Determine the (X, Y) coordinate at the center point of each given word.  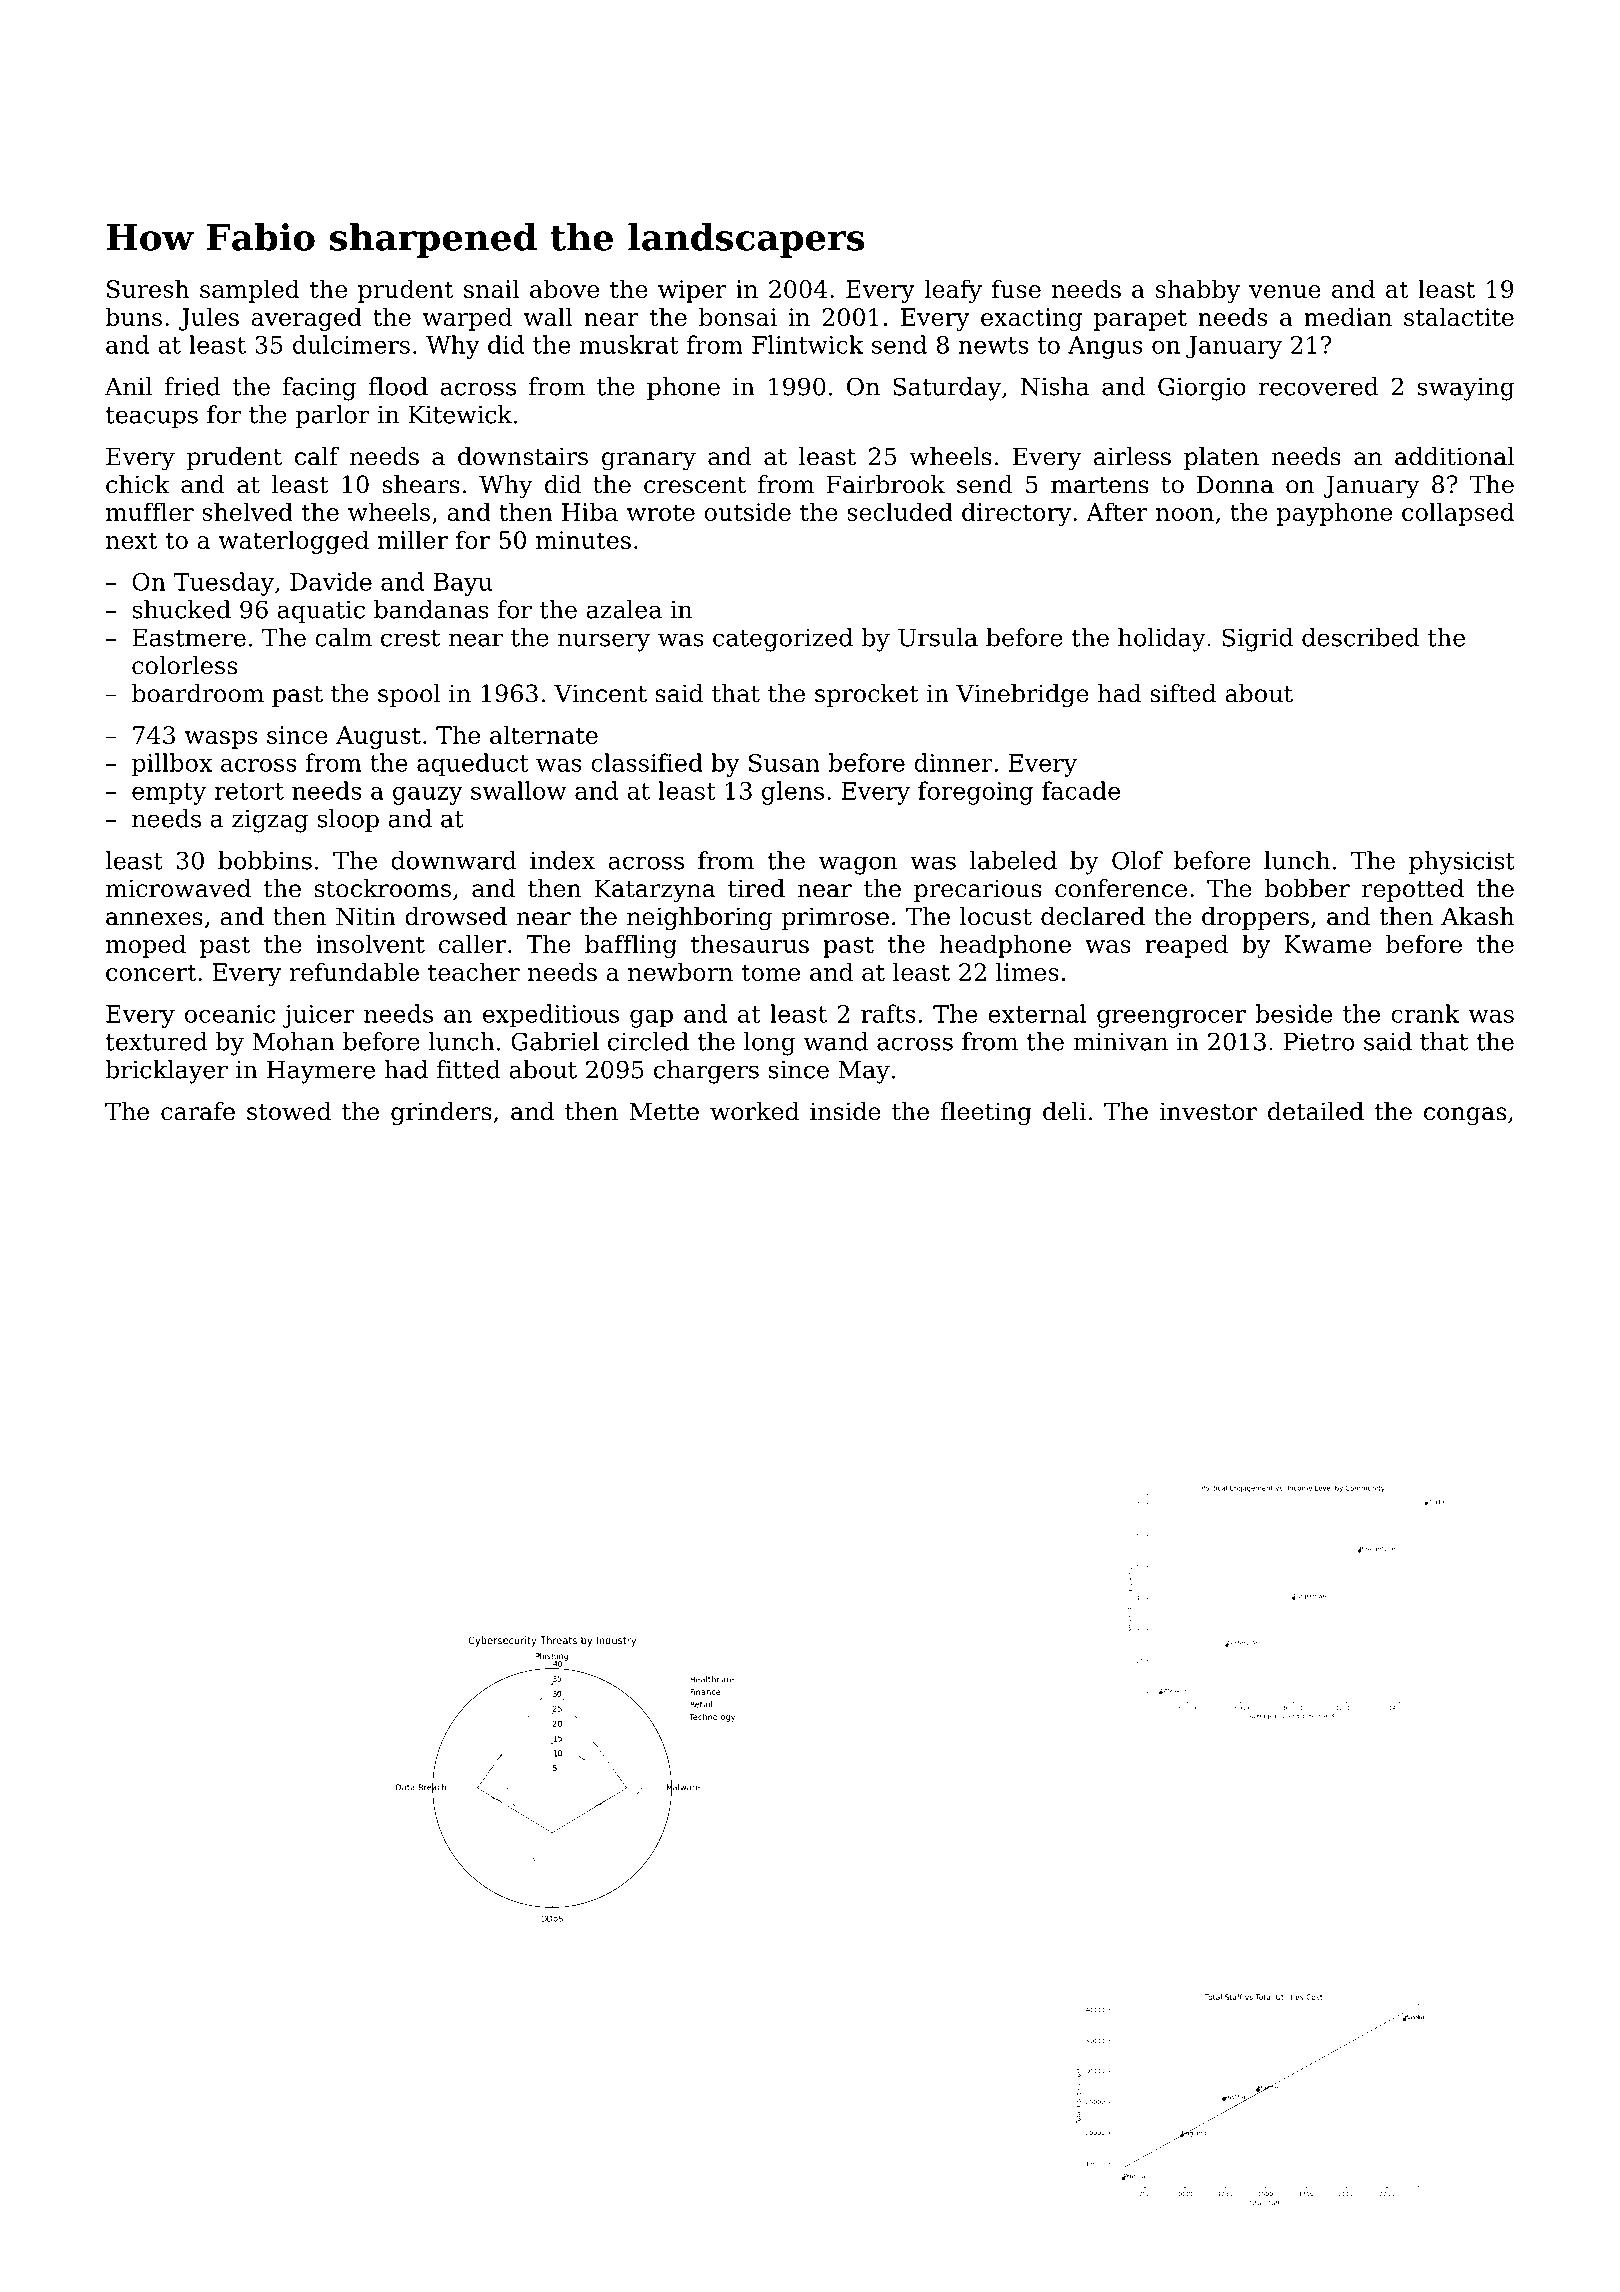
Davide (331, 581)
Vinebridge (1022, 696)
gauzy (428, 796)
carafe (198, 1111)
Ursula (938, 637)
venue (1285, 291)
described (1360, 637)
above (564, 288)
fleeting (986, 1114)
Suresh (148, 288)
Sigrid (1257, 640)
